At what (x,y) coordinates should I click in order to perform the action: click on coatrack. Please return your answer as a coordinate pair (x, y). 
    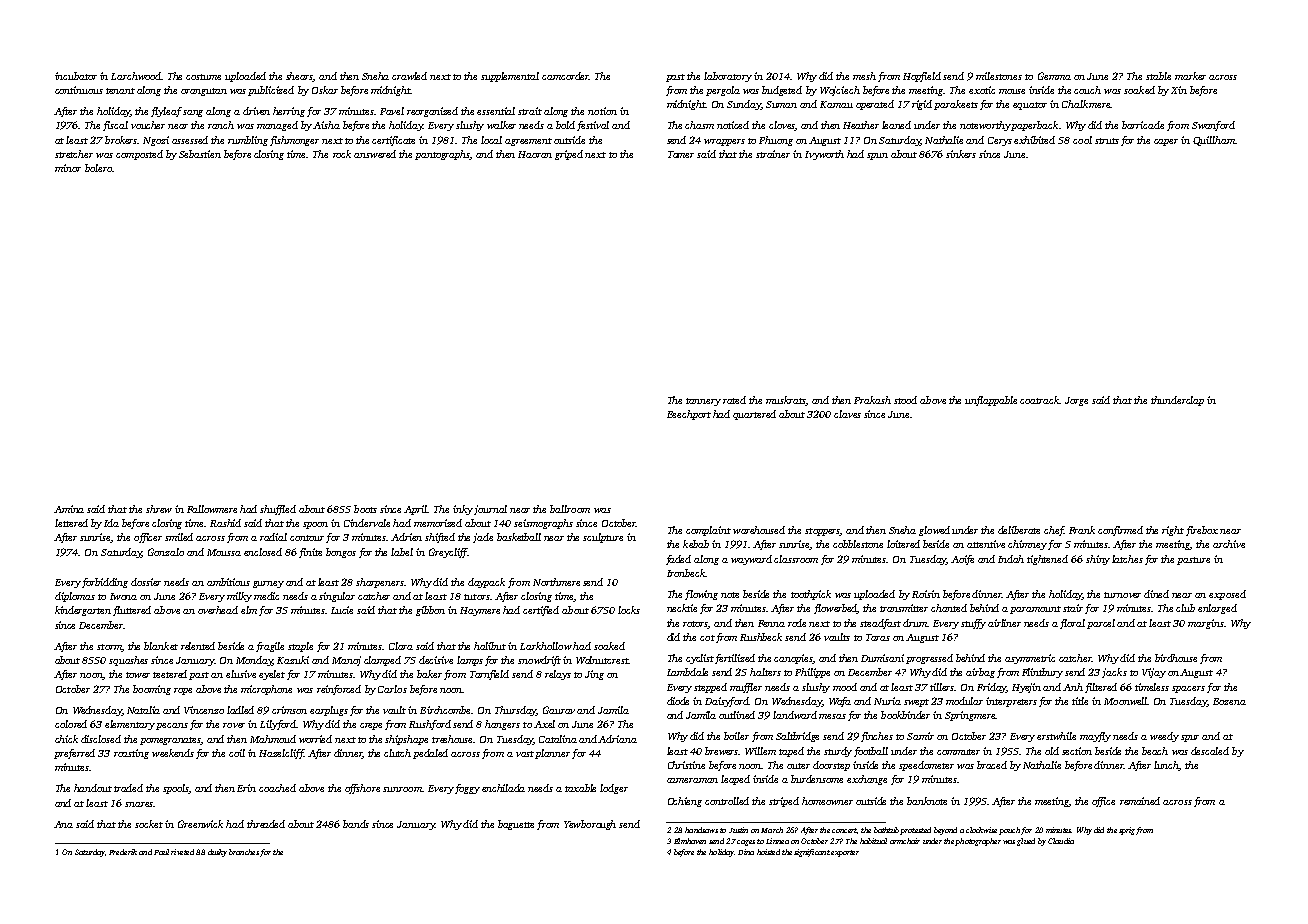
    Looking at the image, I should click on (1040, 400).
